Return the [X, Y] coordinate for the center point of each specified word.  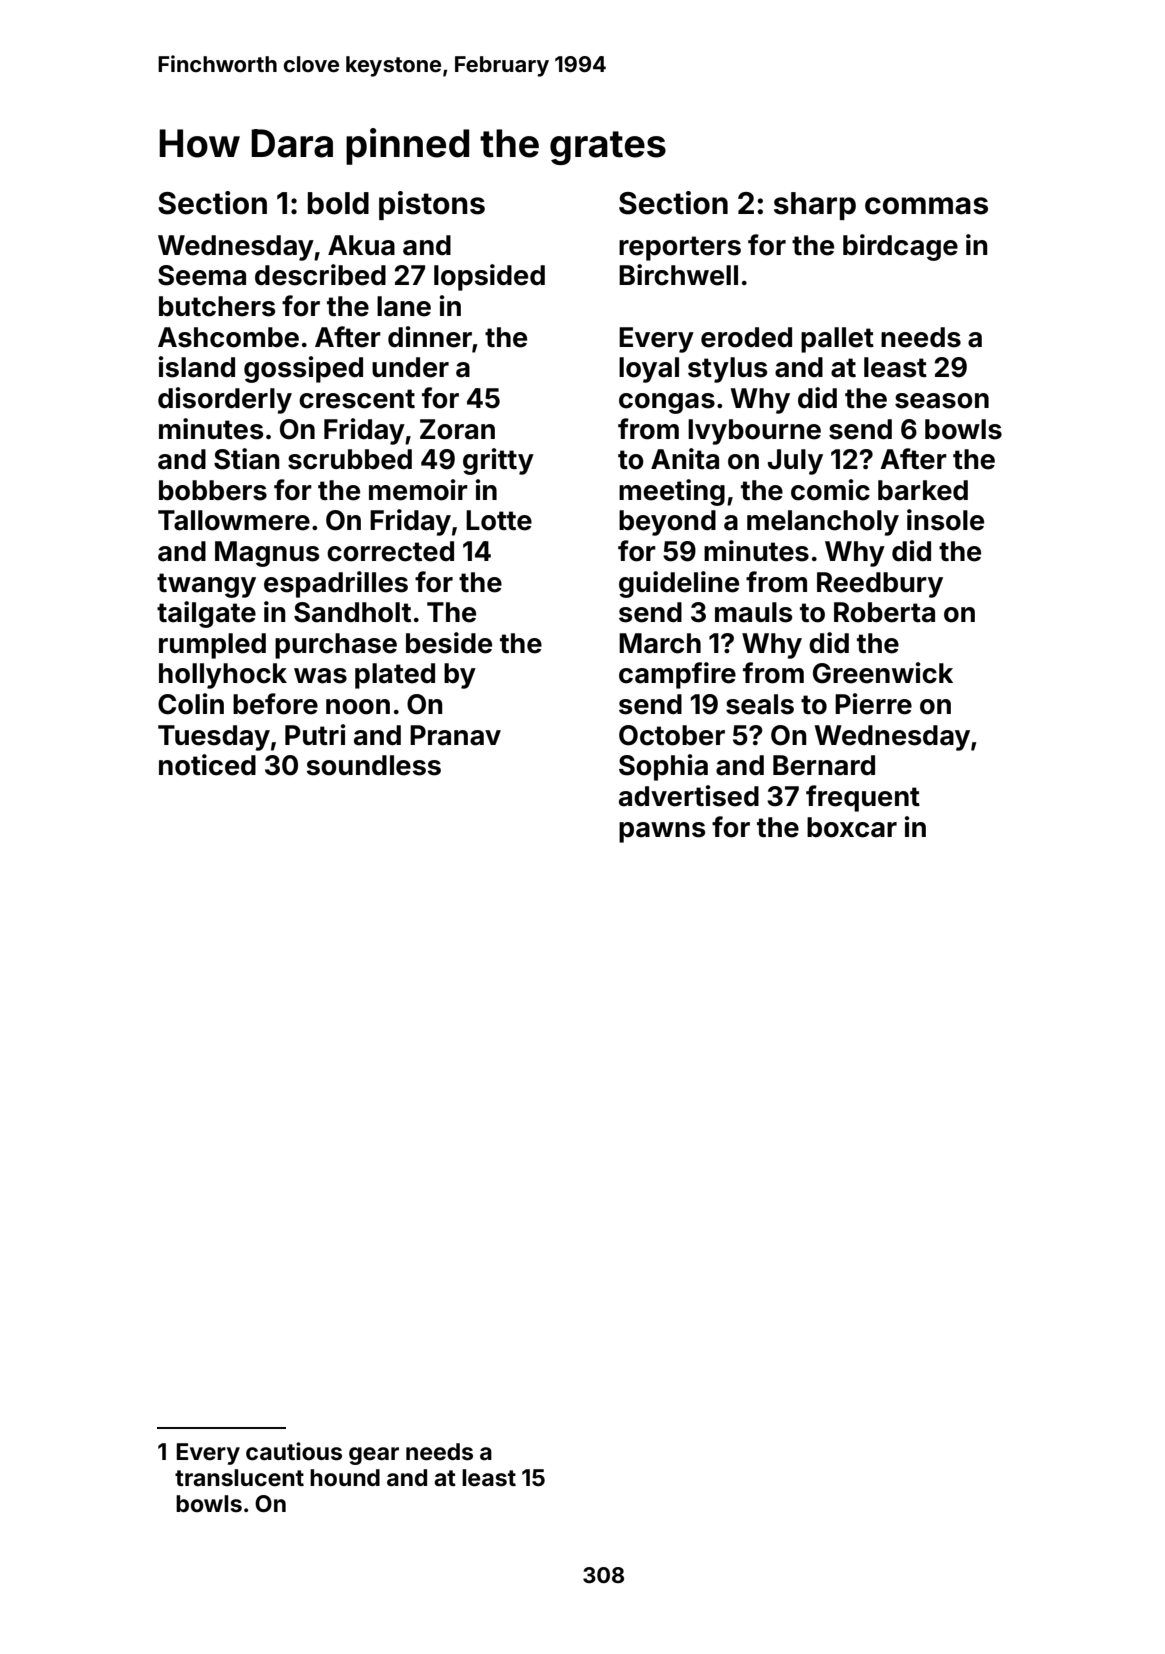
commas [926, 206]
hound [345, 1478]
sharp [815, 206]
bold [338, 203]
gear [374, 1456]
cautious [294, 1451]
